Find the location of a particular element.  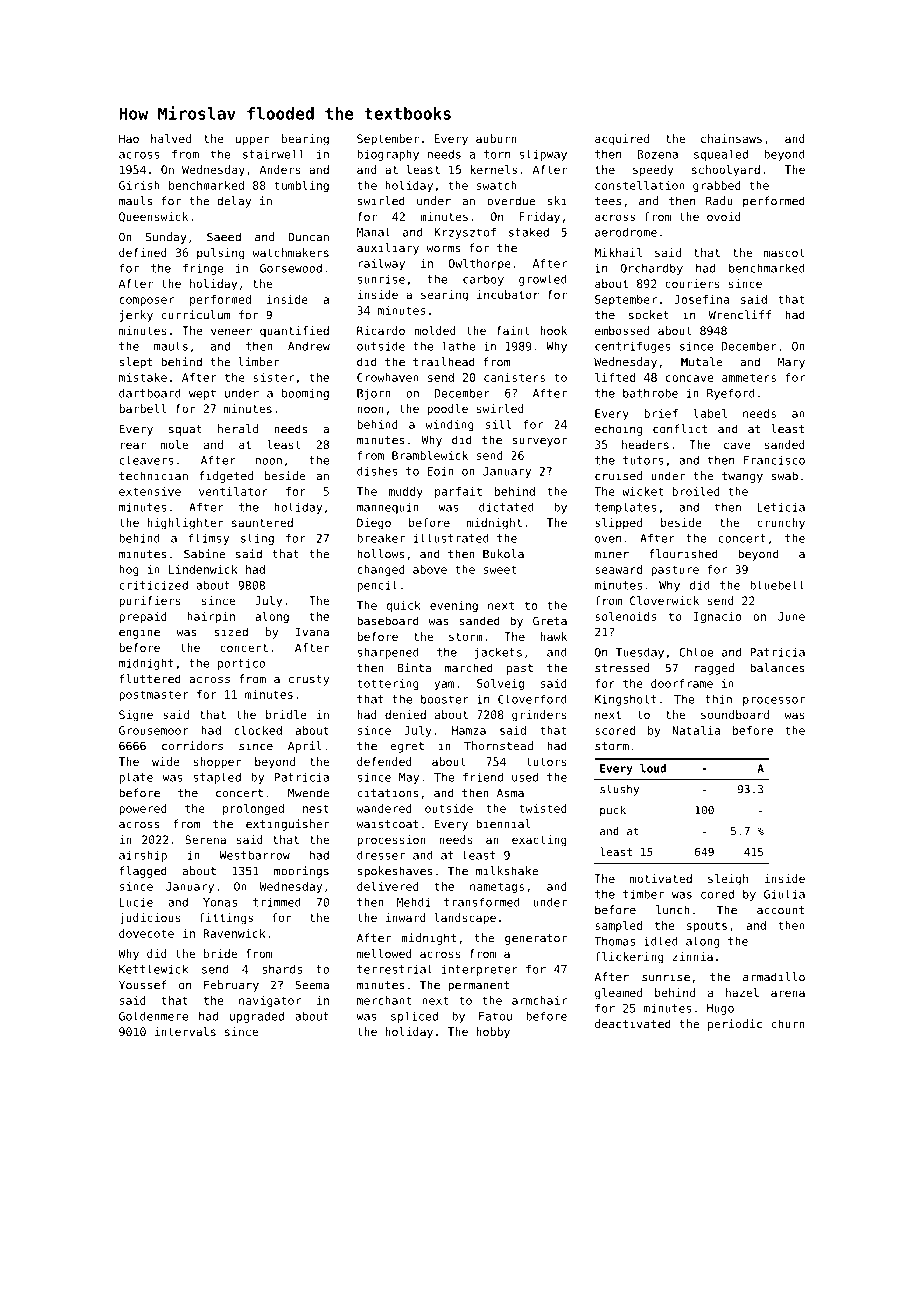

account is located at coordinates (780, 910).
